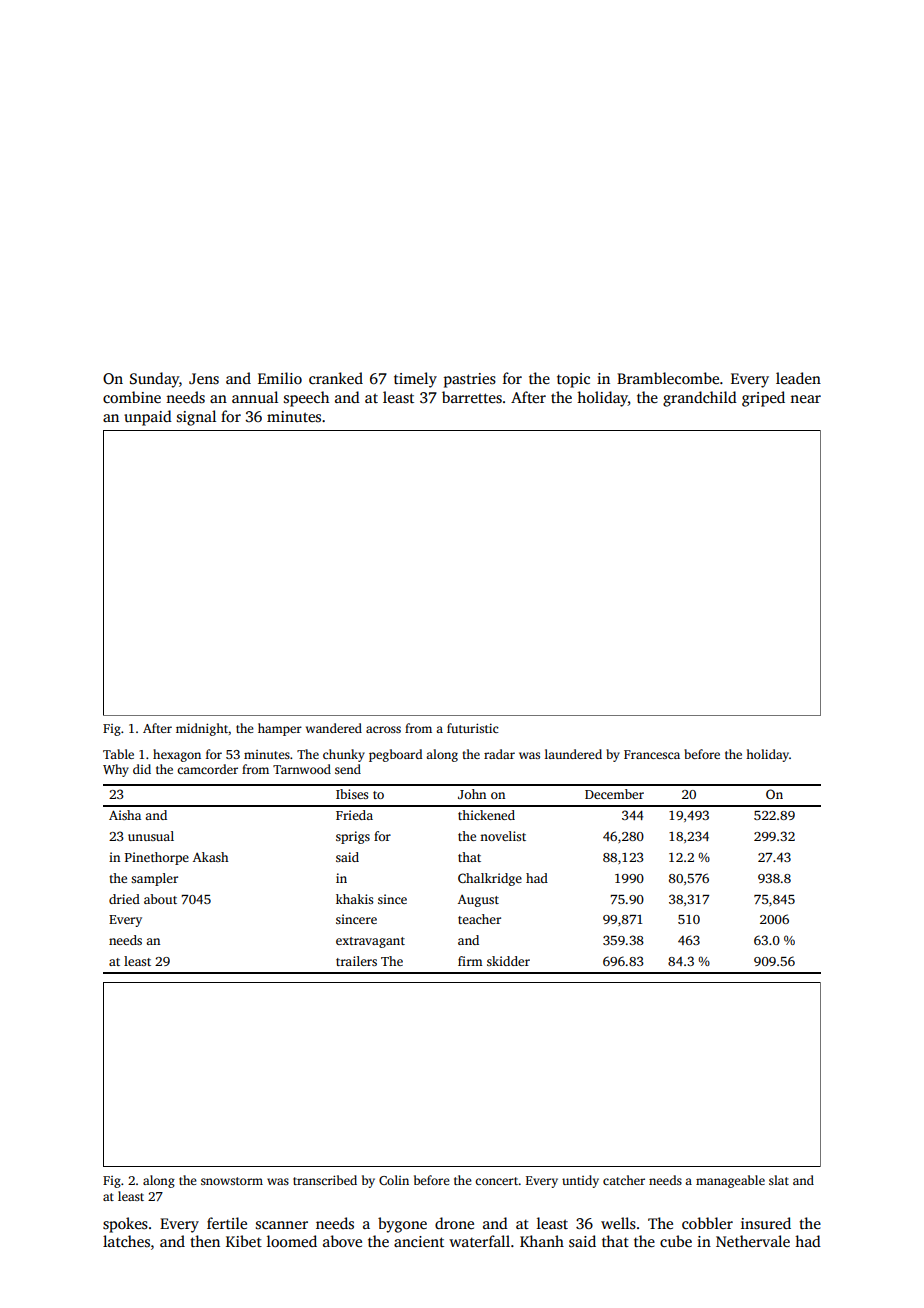 This document has width=924, height=1308. Describe the element at coordinates (160, 899) in the document. I see `about` at that location.
